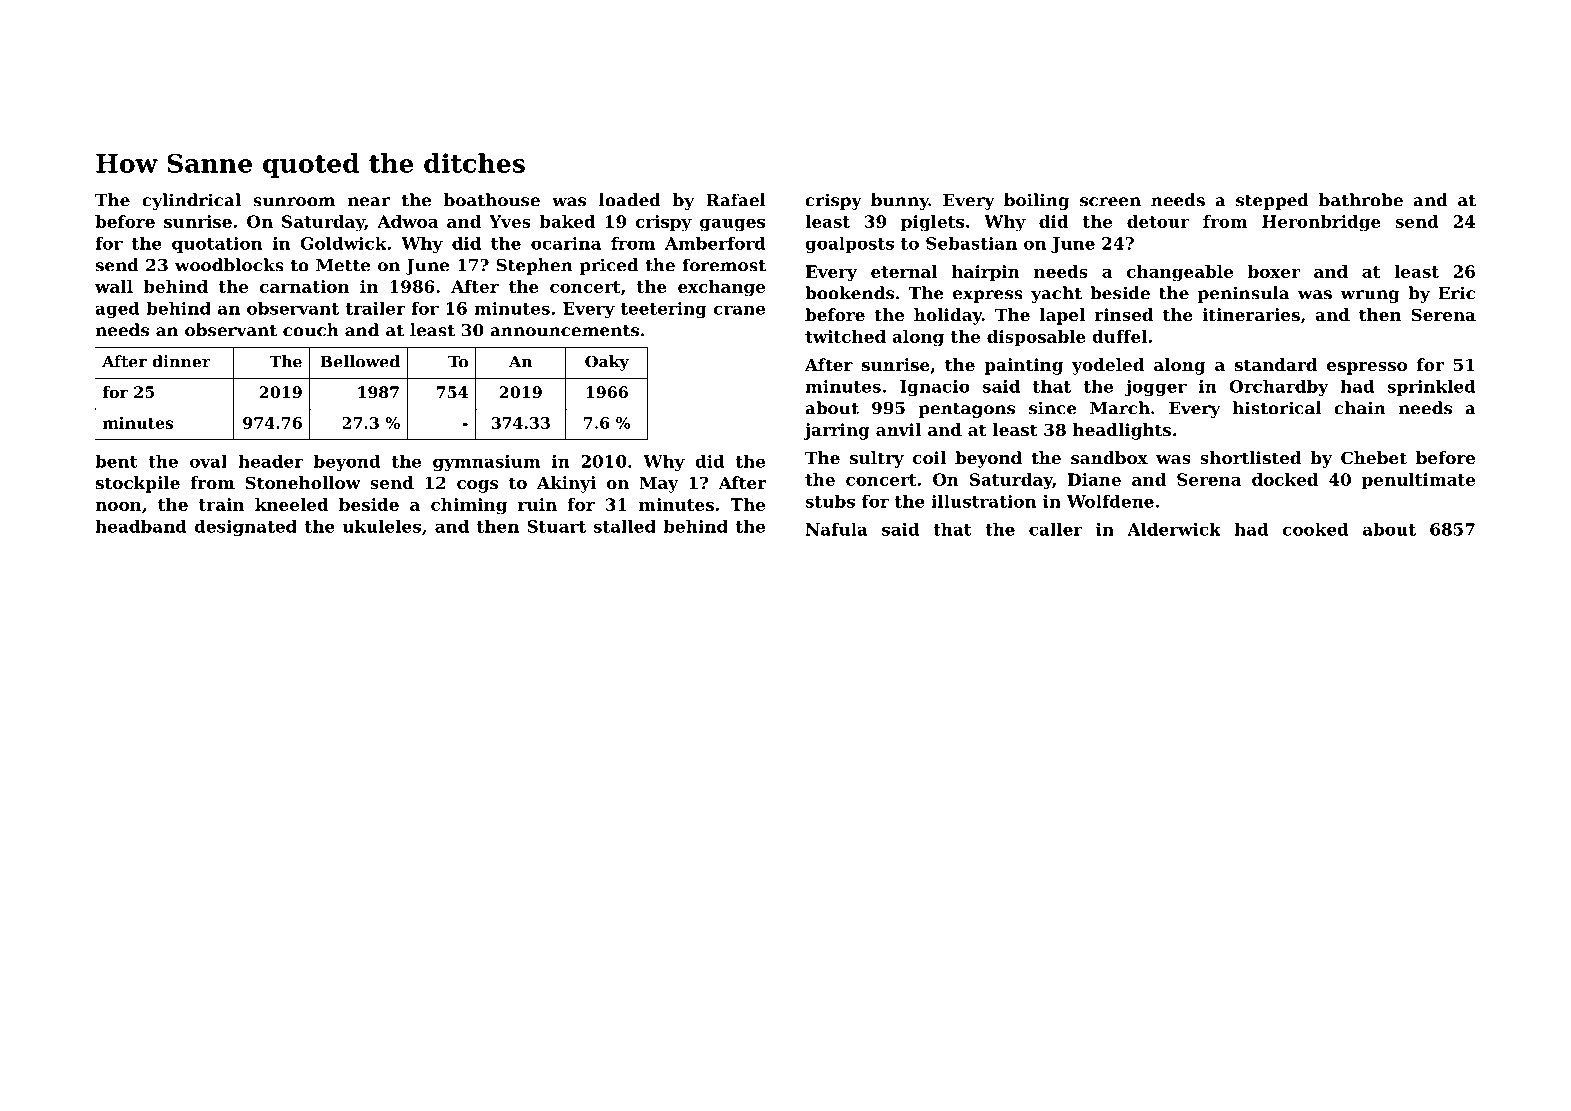  Describe the element at coordinates (1251, 314) in the screenshot. I see `itineraries` at that location.
